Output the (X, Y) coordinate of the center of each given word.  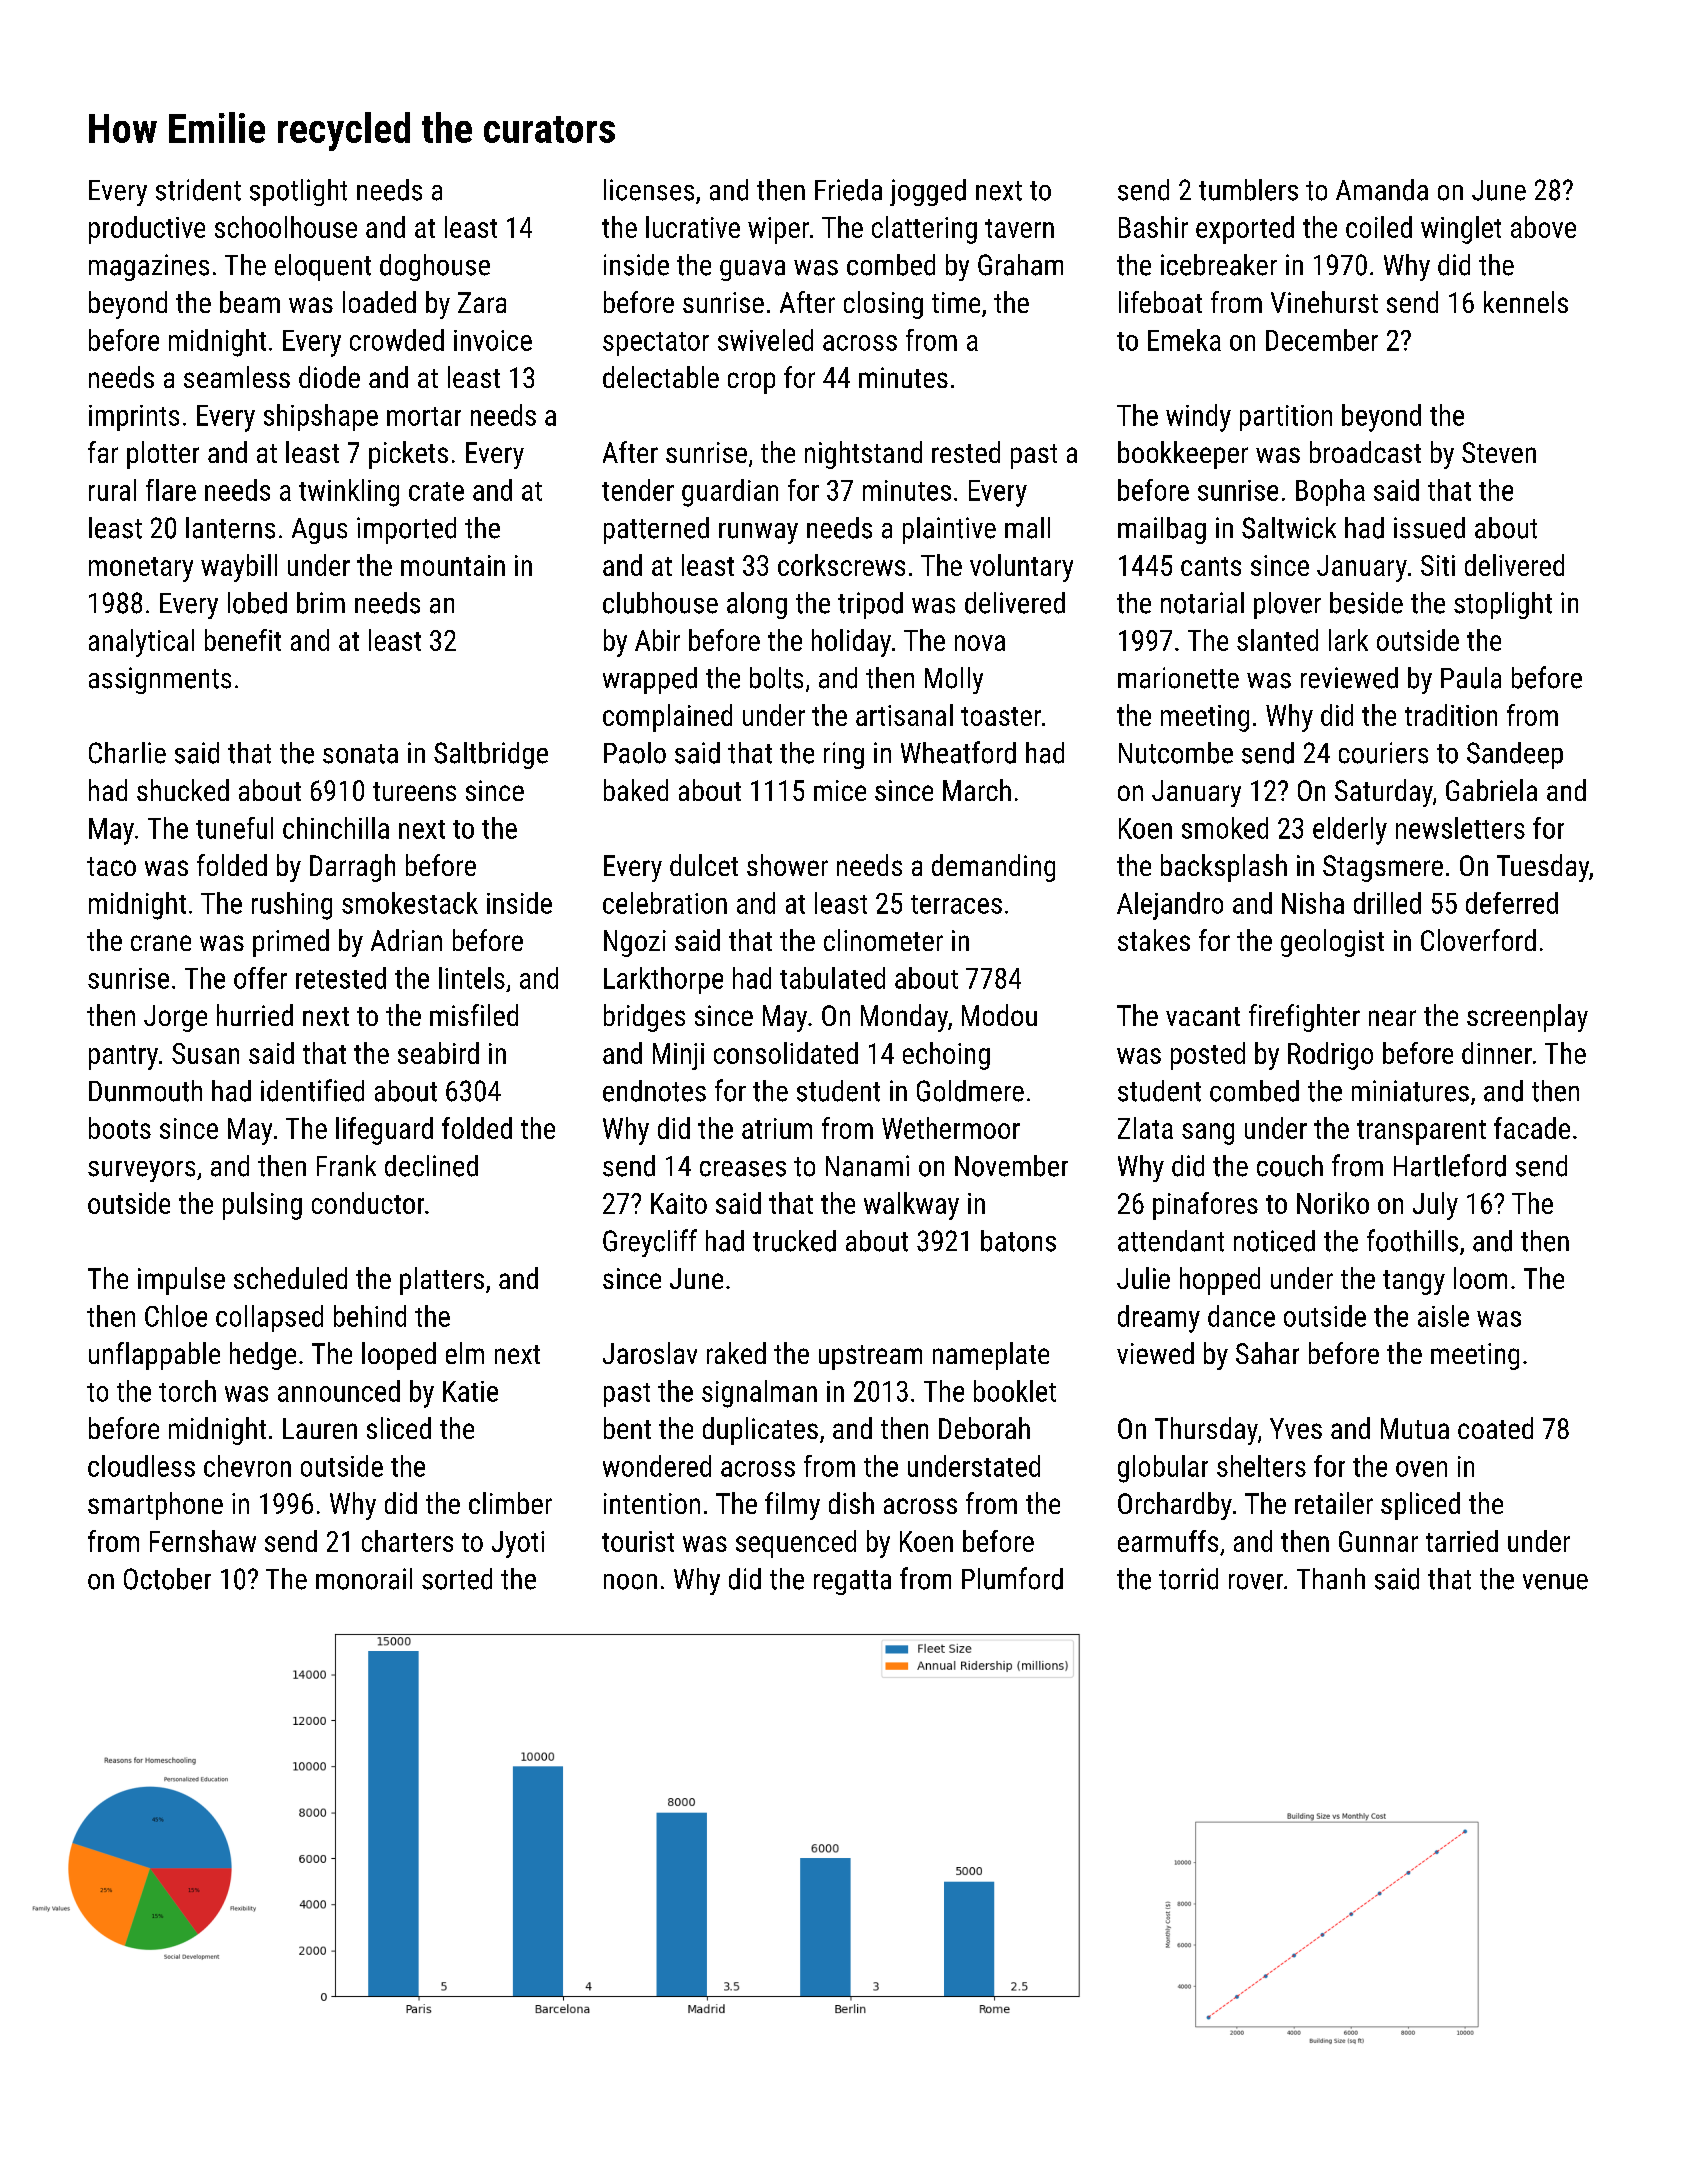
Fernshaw (203, 1541)
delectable (661, 377)
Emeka (1184, 340)
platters (442, 1281)
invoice (493, 340)
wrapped (650, 680)
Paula (1471, 678)
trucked (794, 1241)
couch (1290, 1166)
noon (630, 1582)
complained (667, 718)
